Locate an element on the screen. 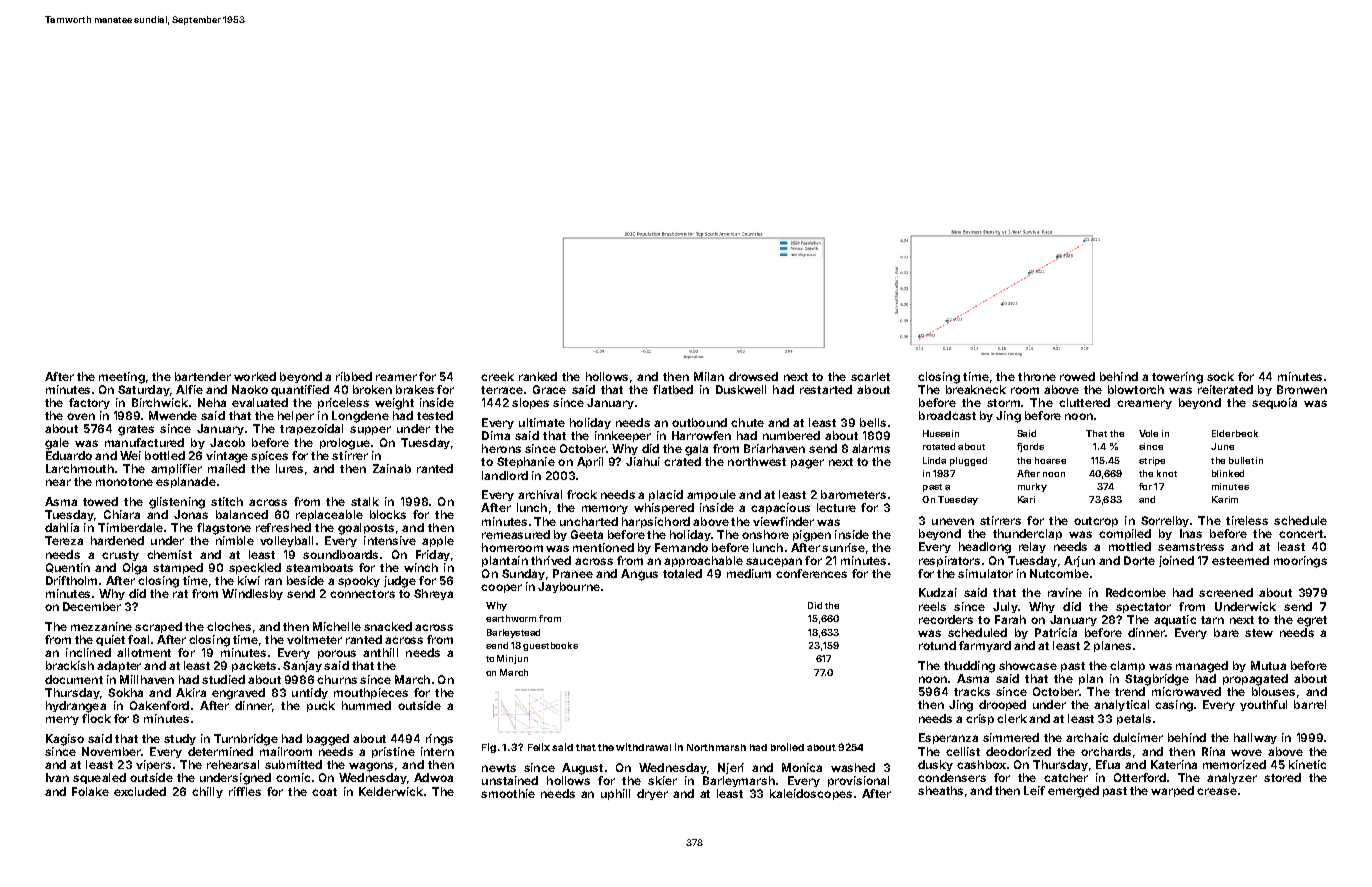 The width and height of the screenshot is (1372, 887). Turnbridge is located at coordinates (246, 740).
